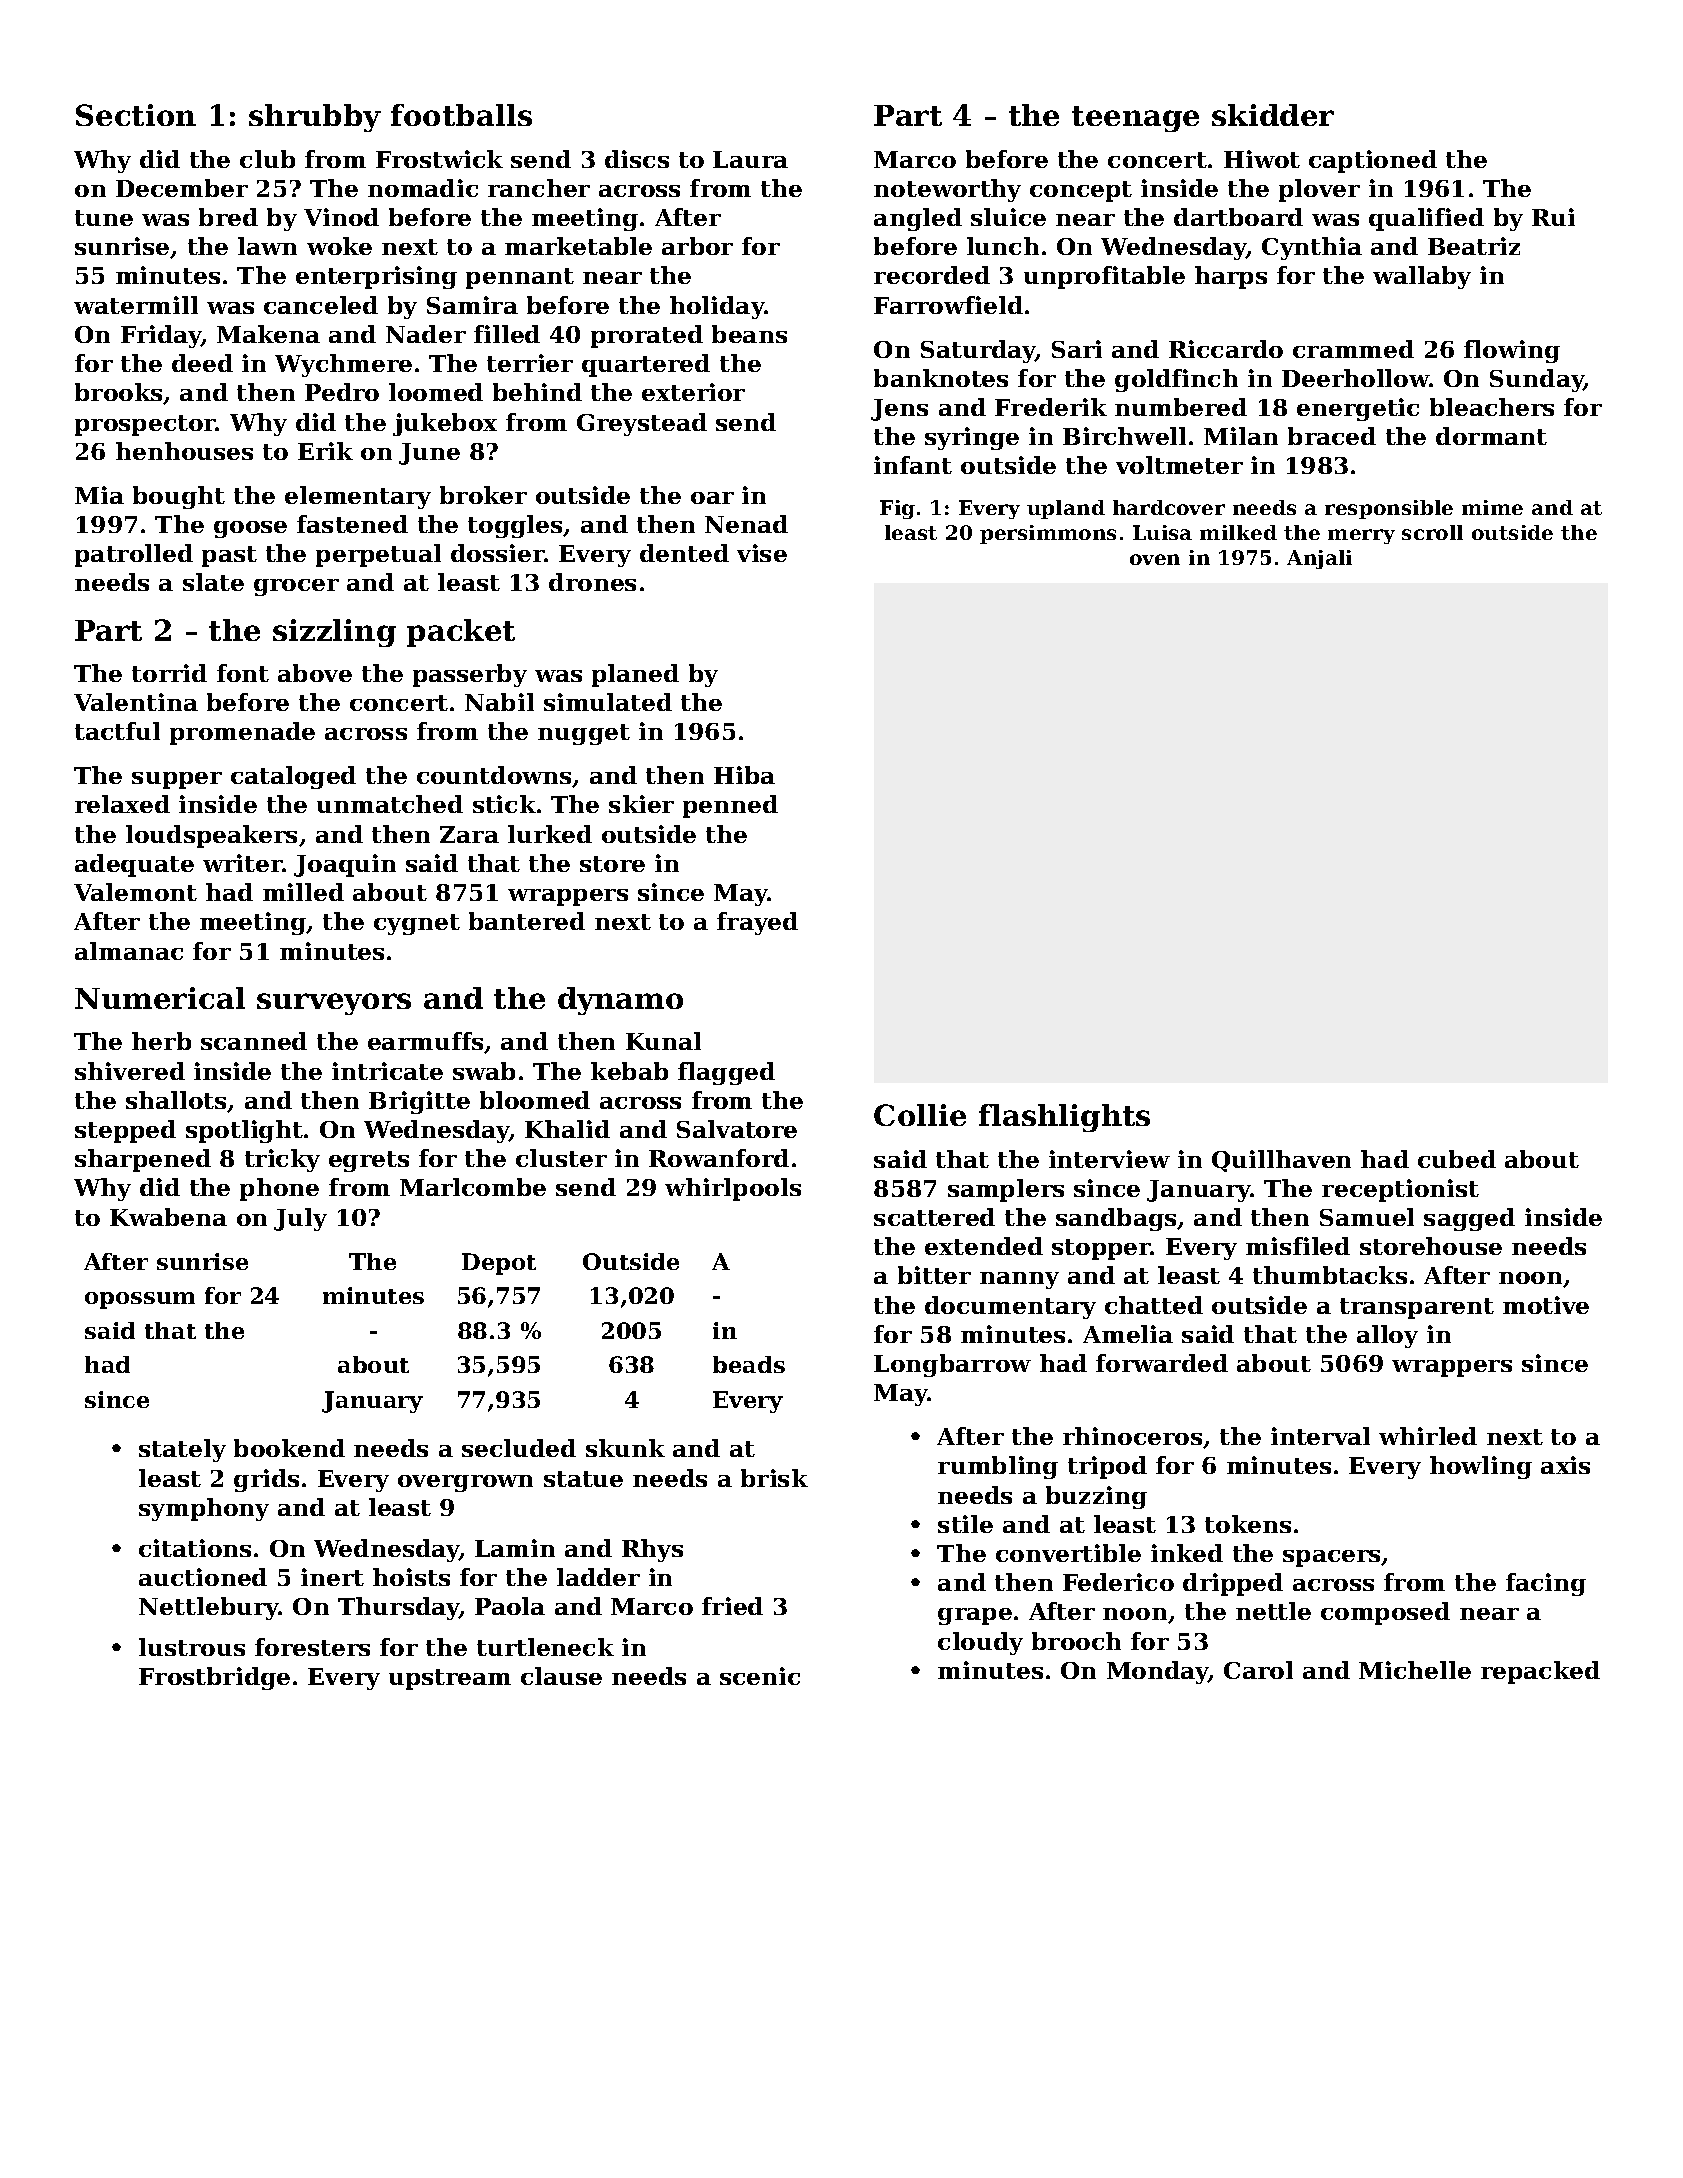 This page has width=1683, height=2178. I want to click on receptionist, so click(1400, 1190).
